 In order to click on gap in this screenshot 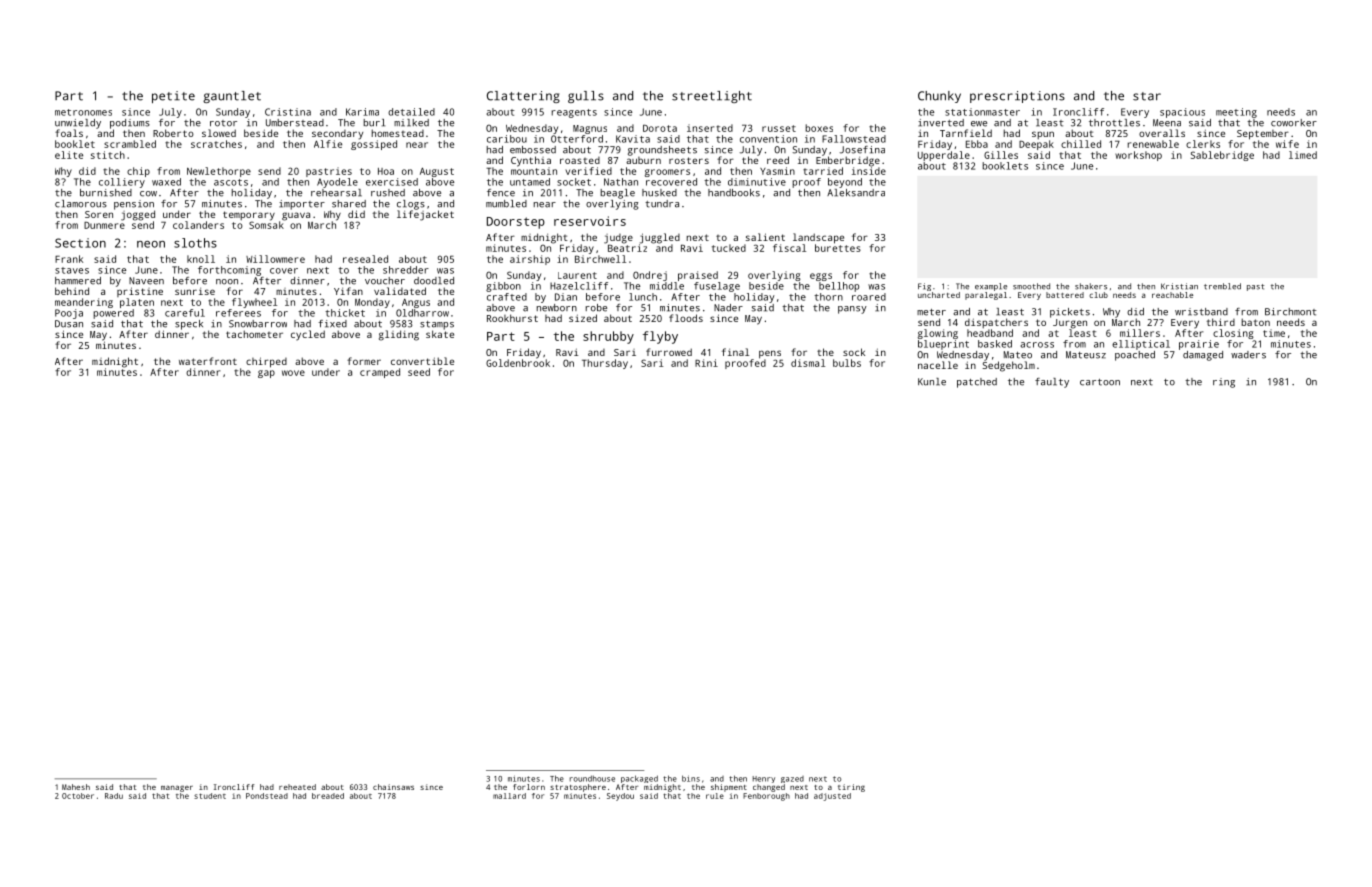, I will do `click(266, 374)`.
